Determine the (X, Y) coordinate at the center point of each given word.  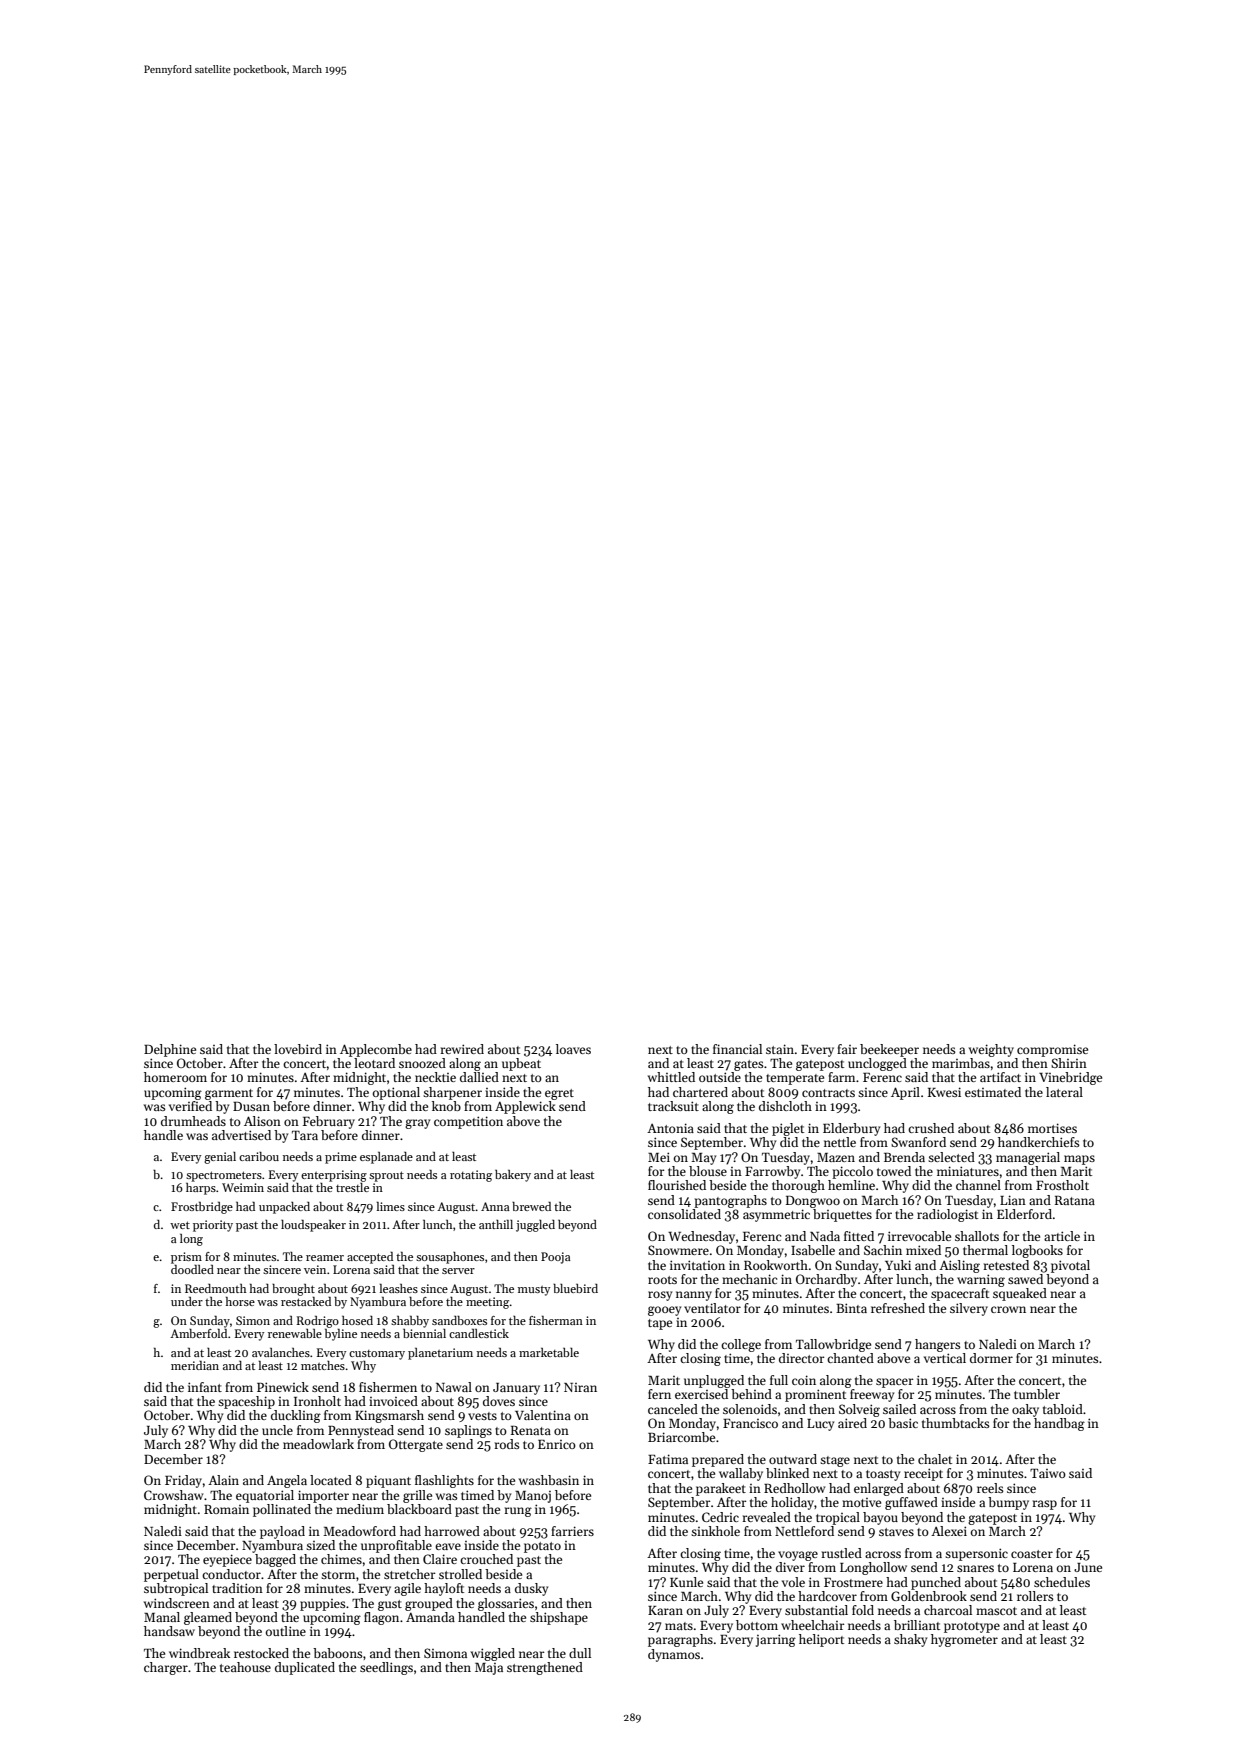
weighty (991, 1050)
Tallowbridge (833, 1345)
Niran (580, 1387)
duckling (296, 1416)
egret (559, 1094)
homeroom (175, 1077)
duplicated (305, 1668)
